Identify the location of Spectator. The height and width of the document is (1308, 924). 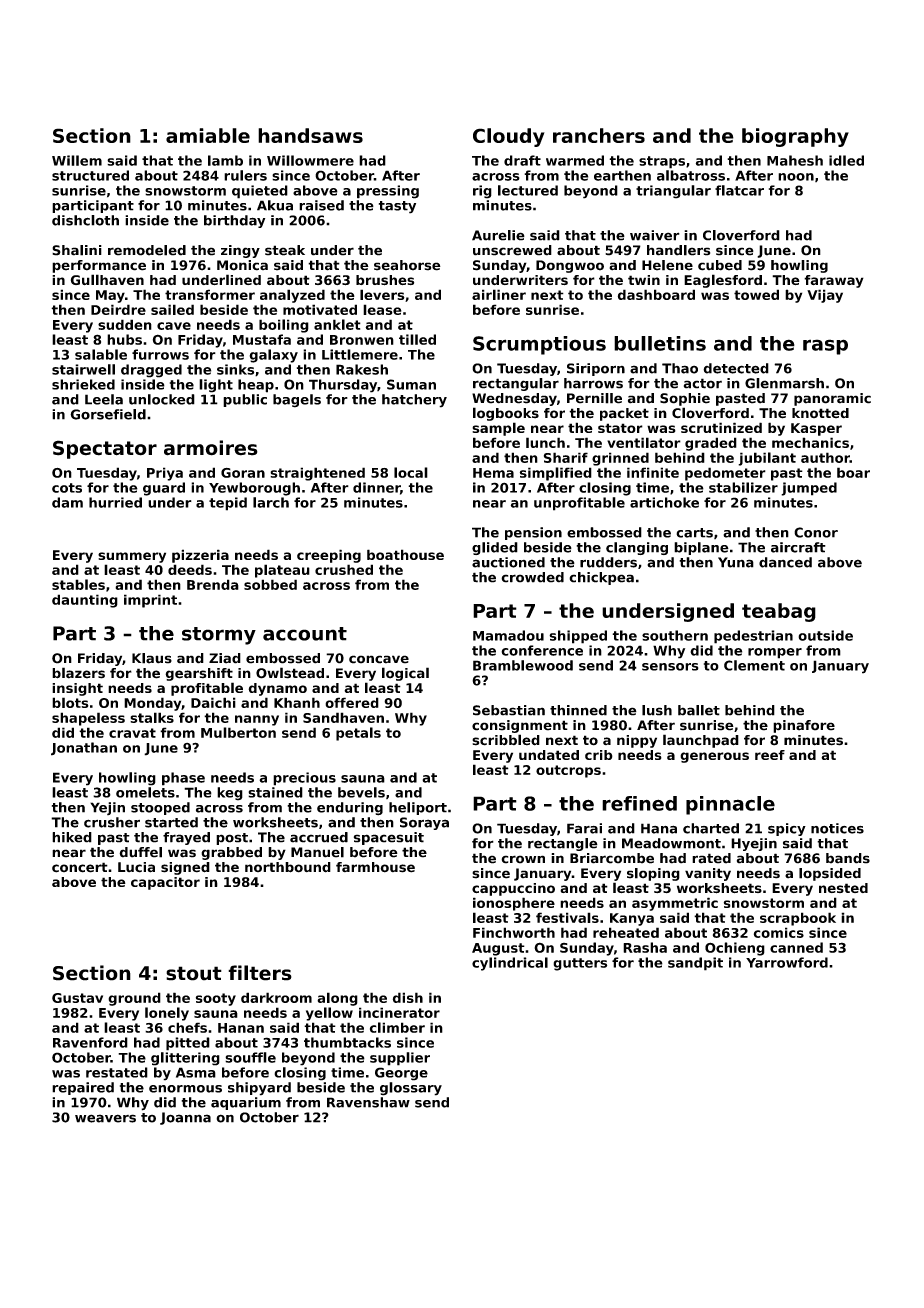
(105, 449).
